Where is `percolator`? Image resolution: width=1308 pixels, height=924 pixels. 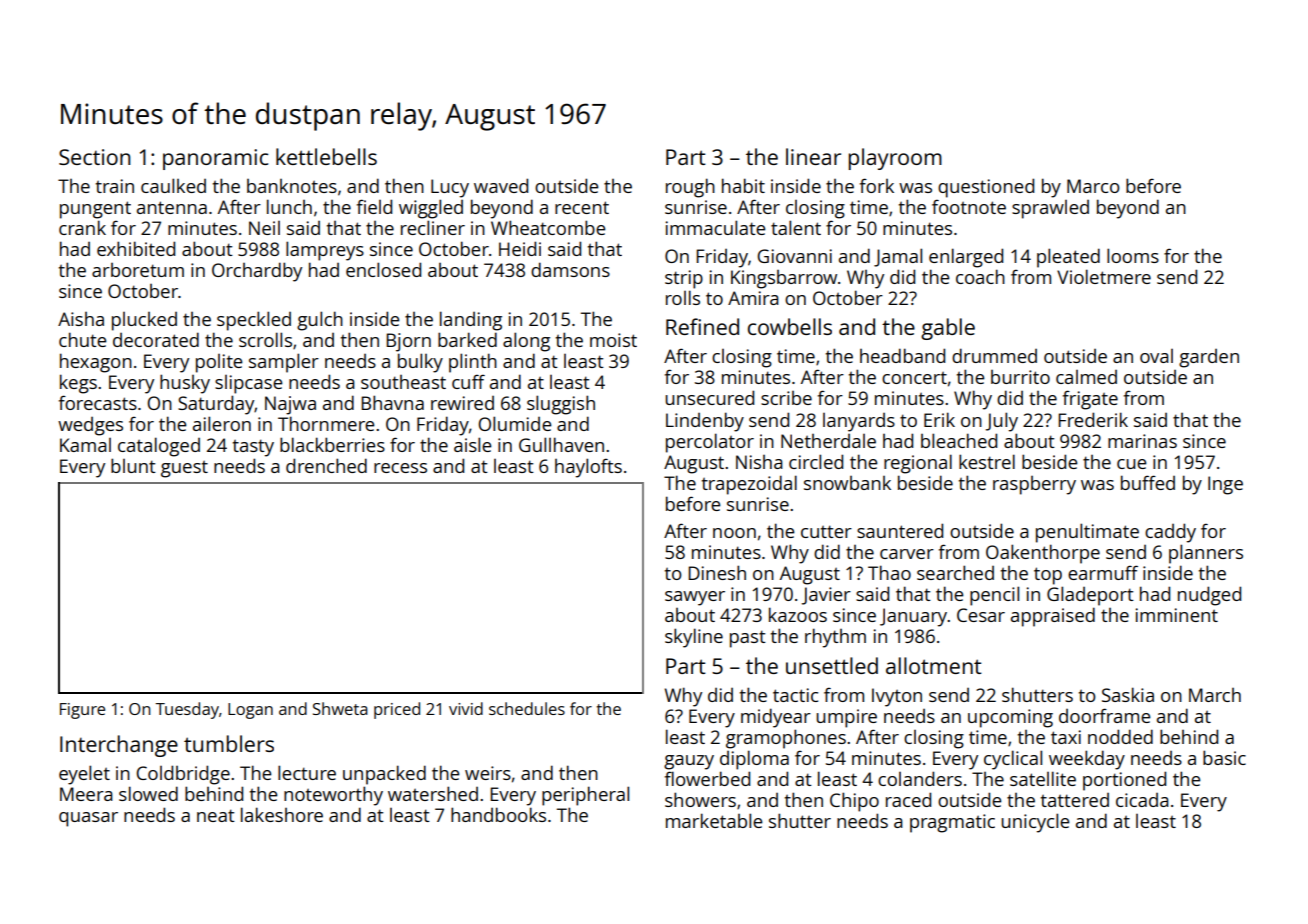 percolator is located at coordinates (710, 443).
